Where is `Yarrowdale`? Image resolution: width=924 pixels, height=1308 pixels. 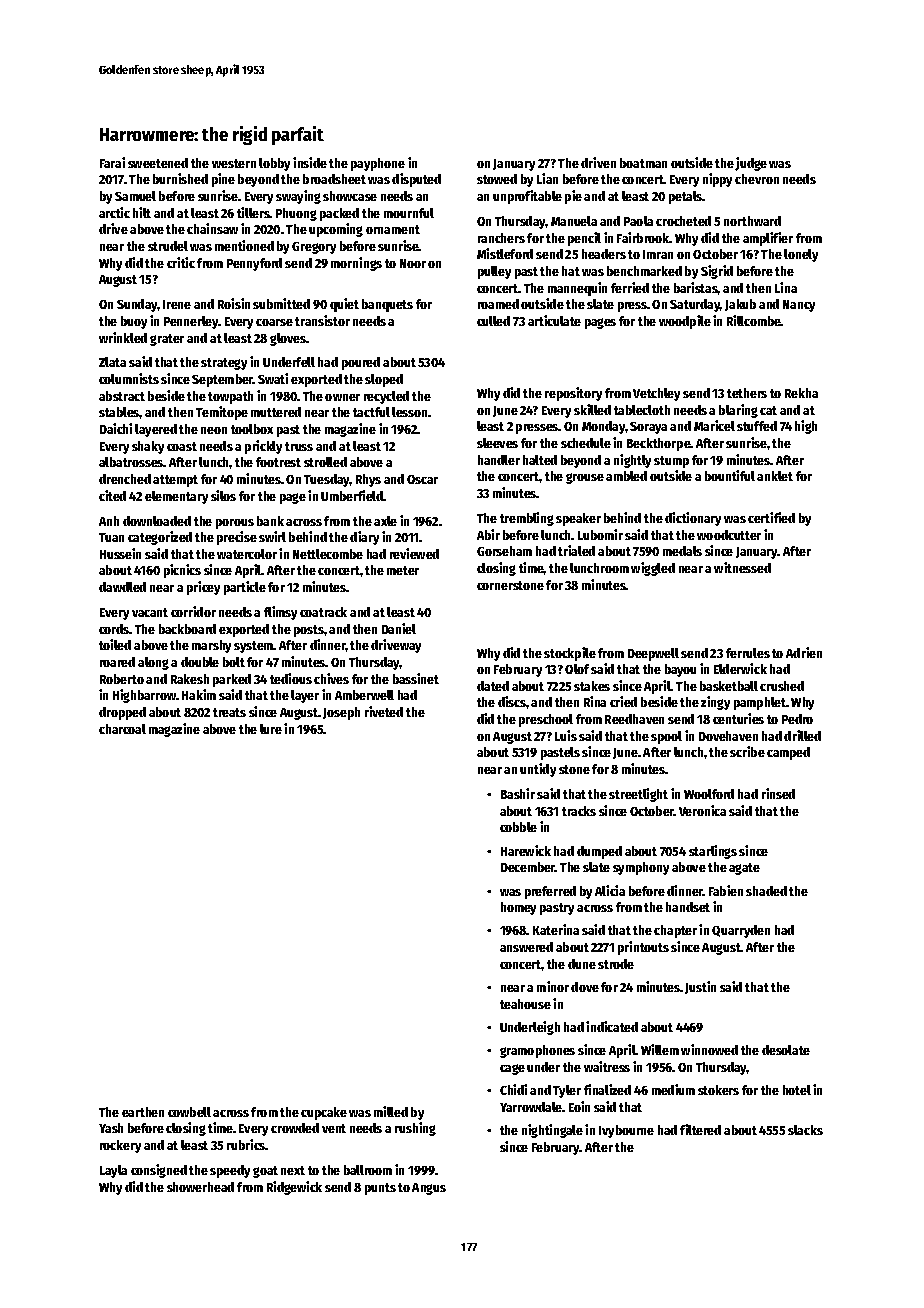 Yarrowdale is located at coordinates (531, 1107).
